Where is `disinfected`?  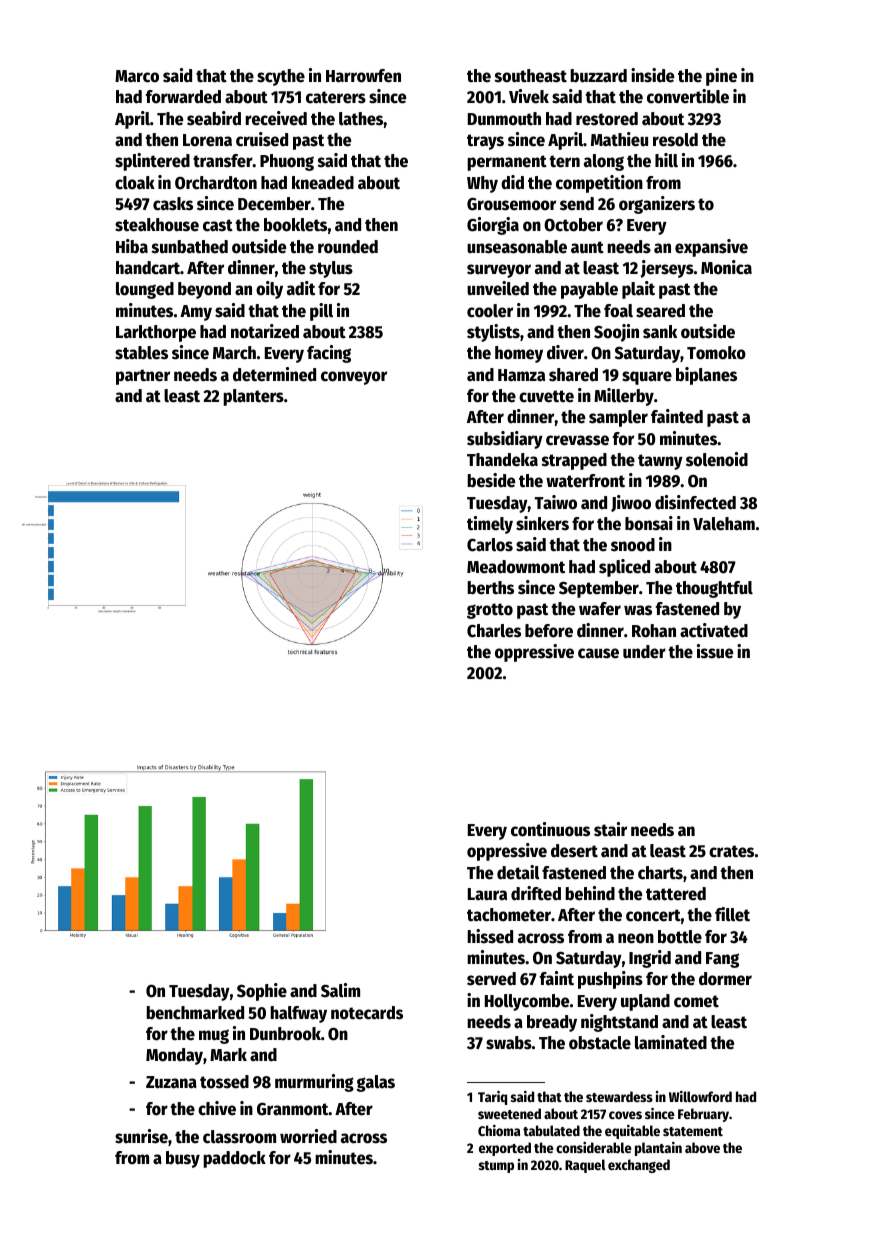 disinfected is located at coordinates (695, 502).
